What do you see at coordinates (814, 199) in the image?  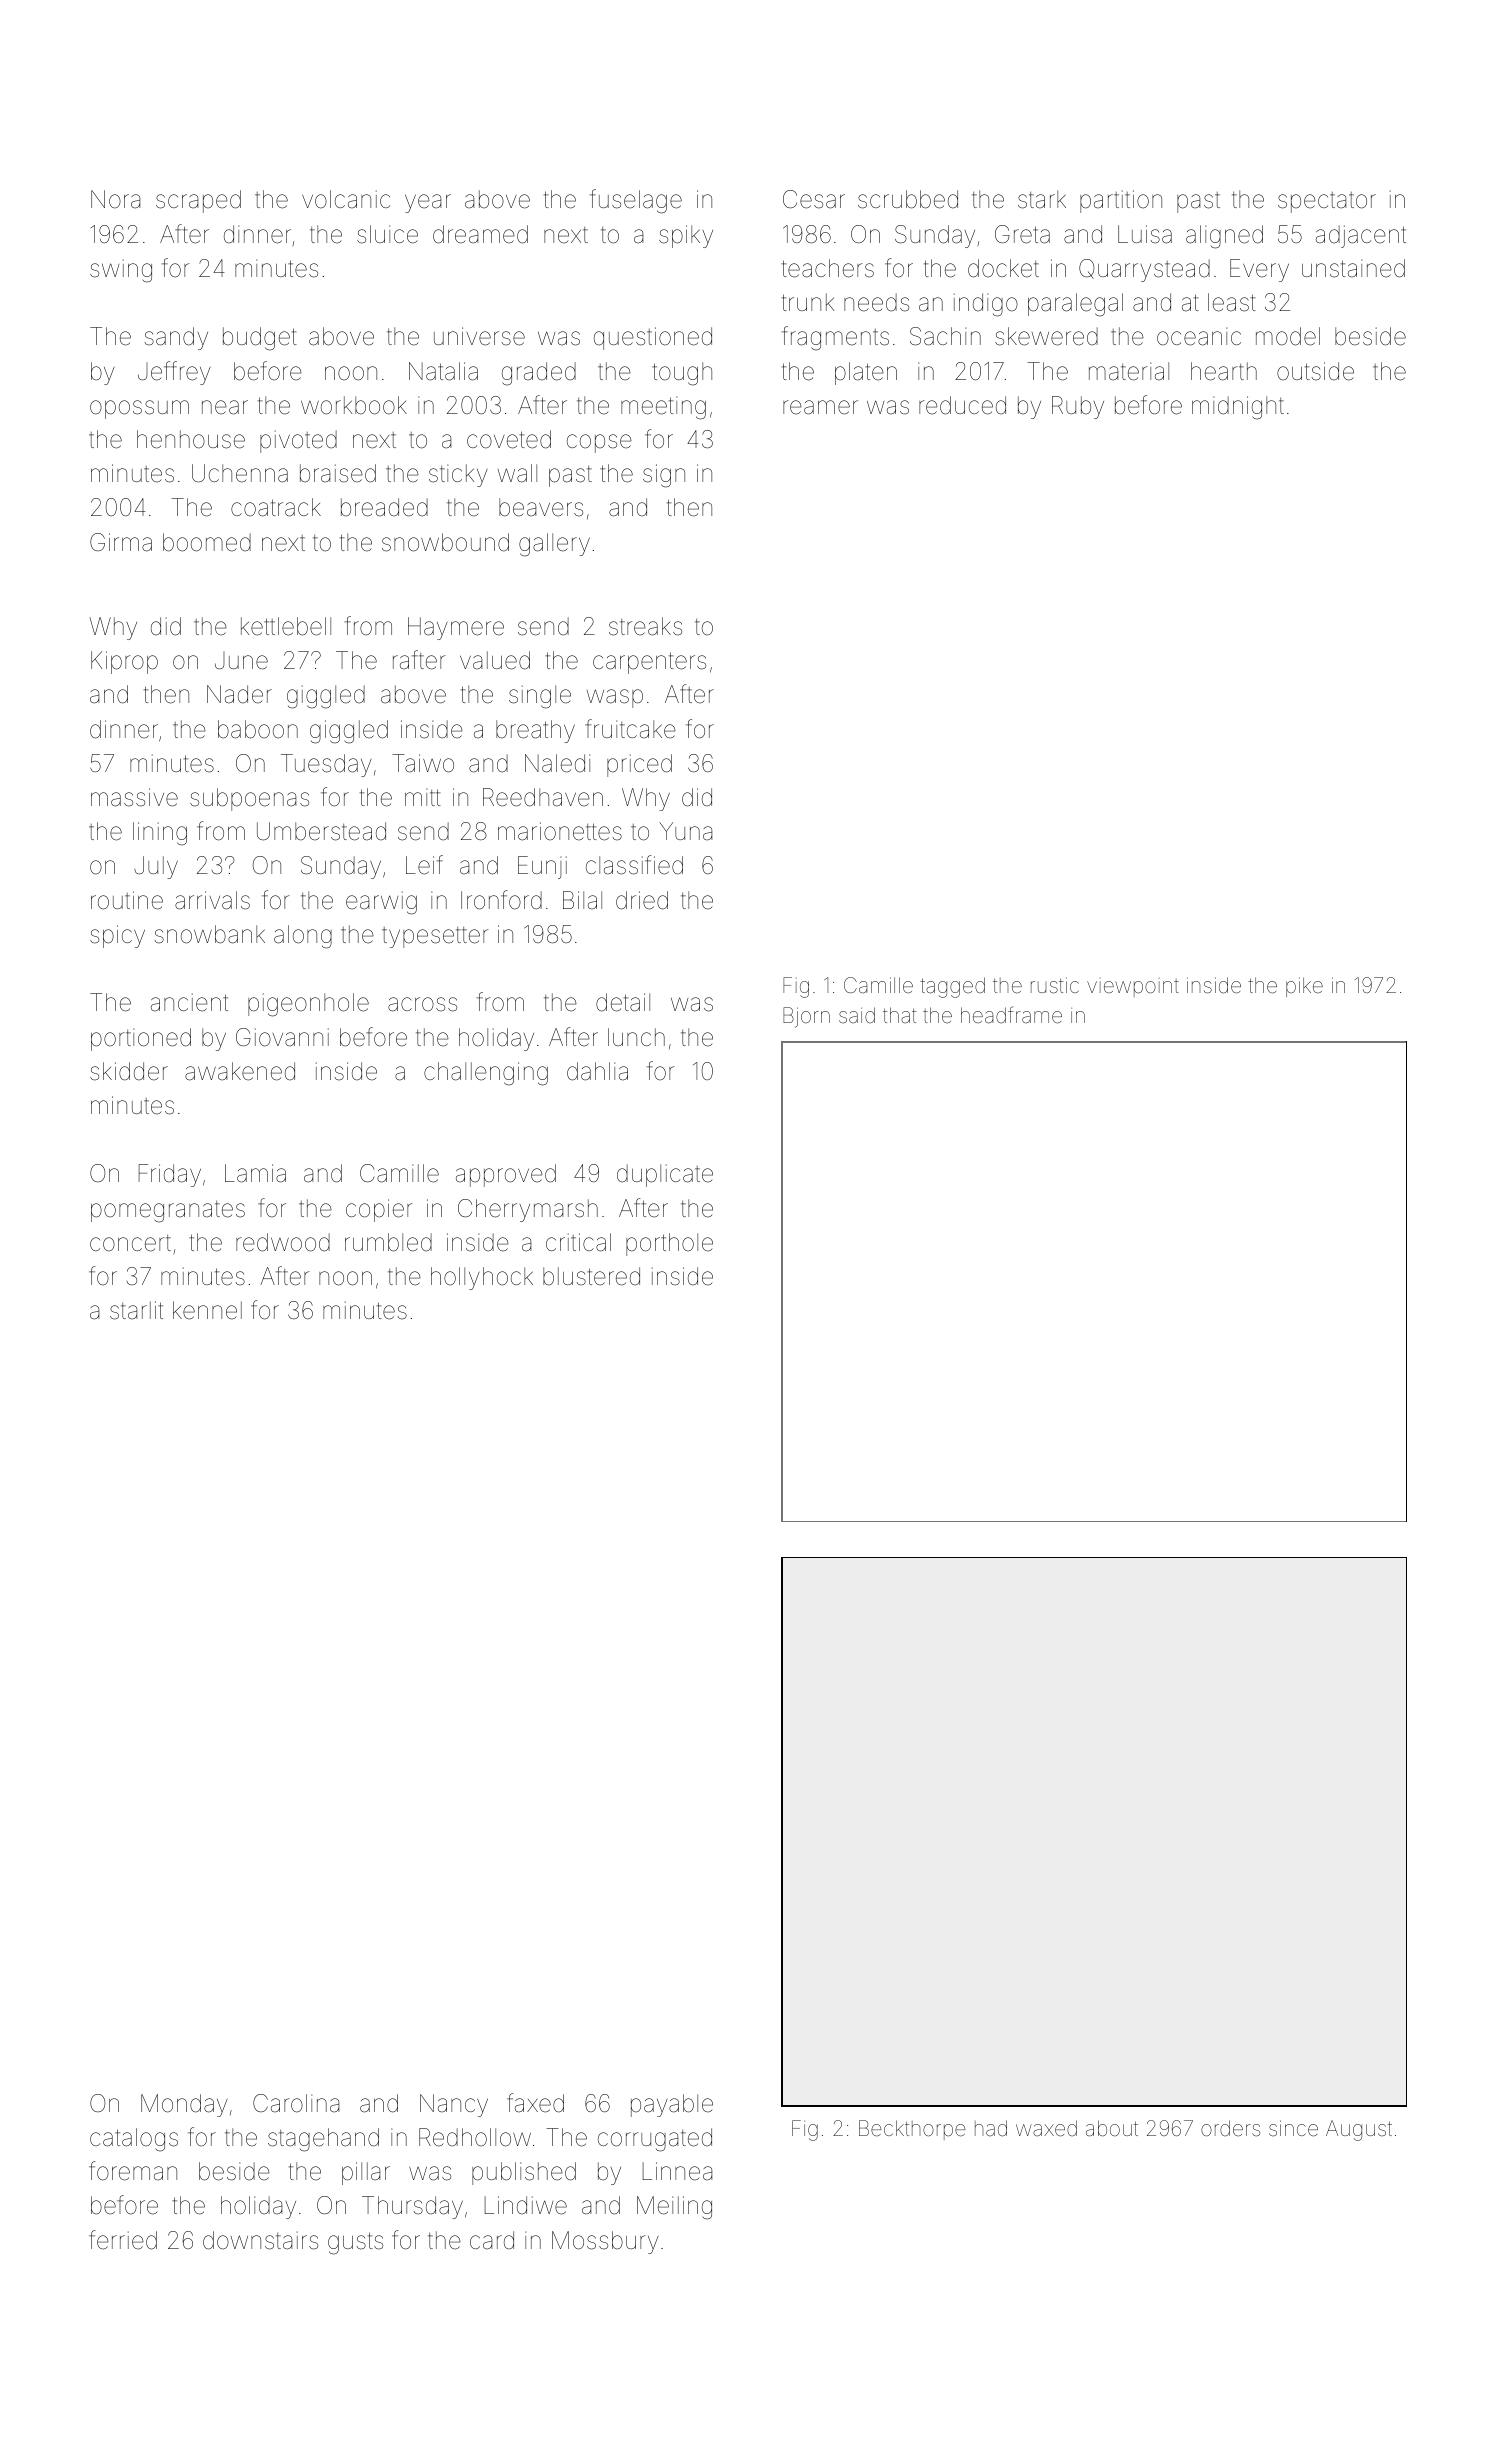 I see `Cesar` at bounding box center [814, 199].
